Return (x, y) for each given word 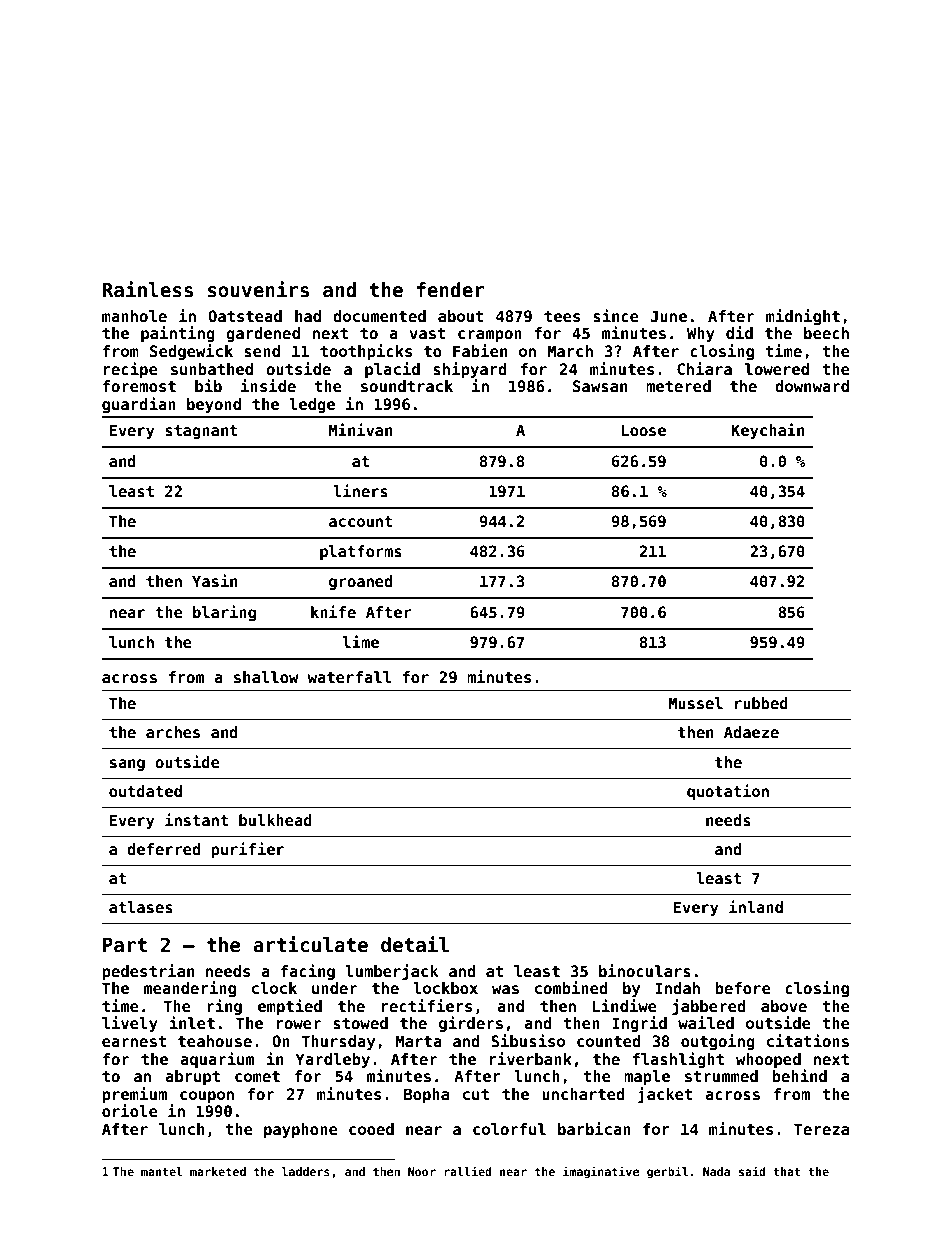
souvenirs (258, 289)
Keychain (768, 431)
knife (333, 611)
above (784, 1006)
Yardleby (333, 1060)
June (668, 316)
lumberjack (391, 972)
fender (451, 290)
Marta (419, 1041)
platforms (361, 552)
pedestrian (148, 972)
